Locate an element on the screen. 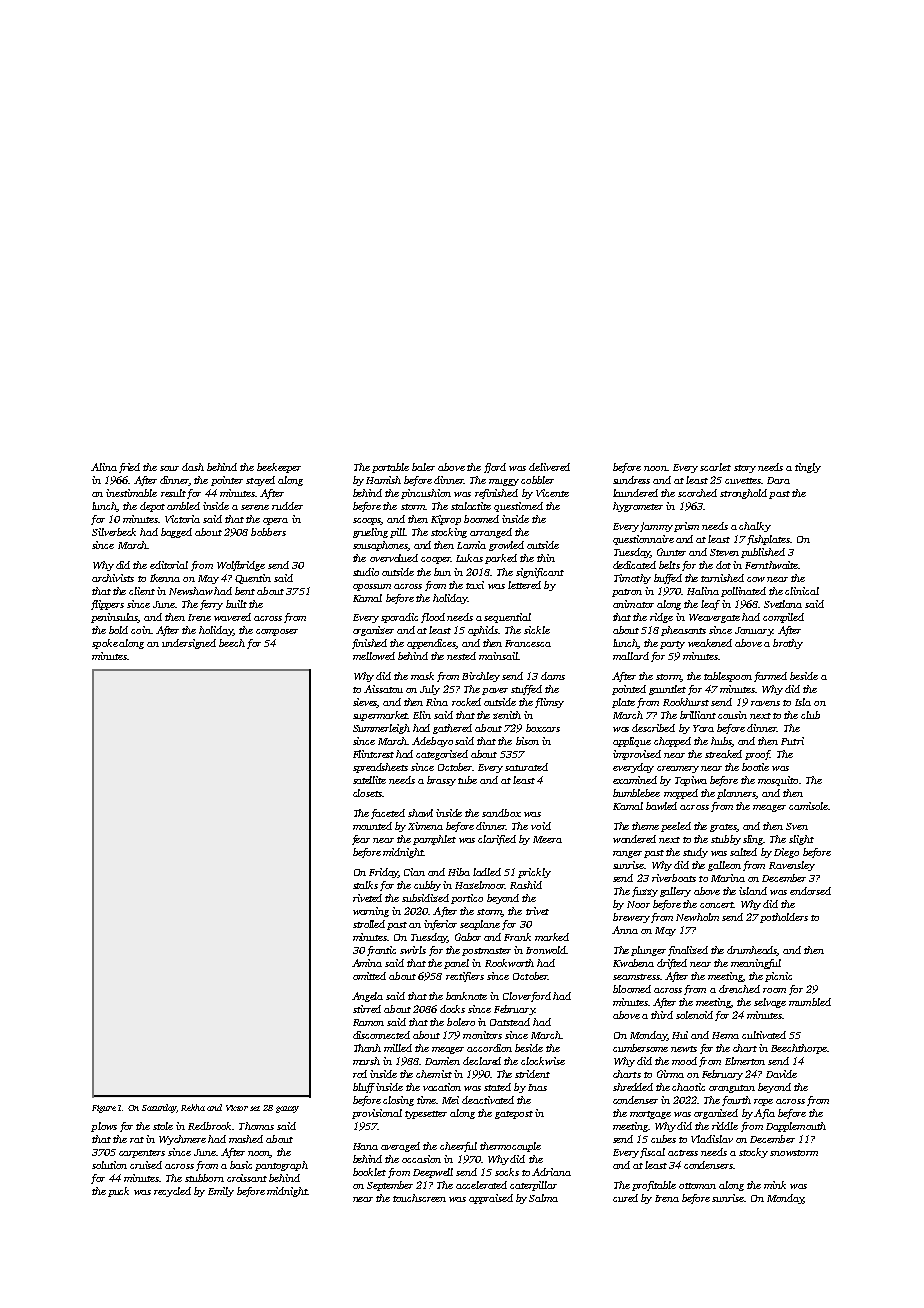  pincushion is located at coordinates (426, 494).
